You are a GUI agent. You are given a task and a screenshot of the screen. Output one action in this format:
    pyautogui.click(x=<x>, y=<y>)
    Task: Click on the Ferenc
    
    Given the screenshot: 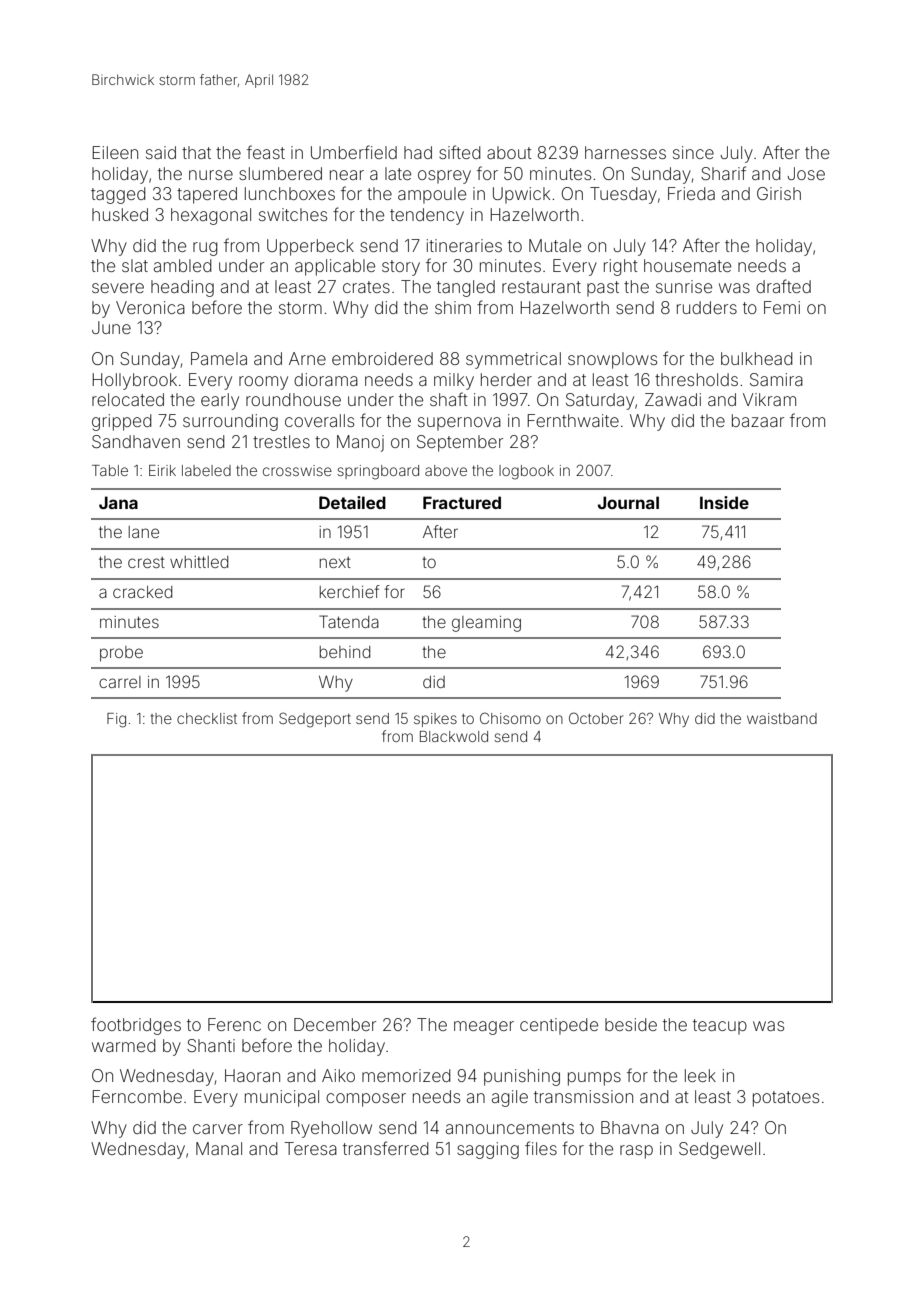 What is the action you would take?
    pyautogui.click(x=234, y=1024)
